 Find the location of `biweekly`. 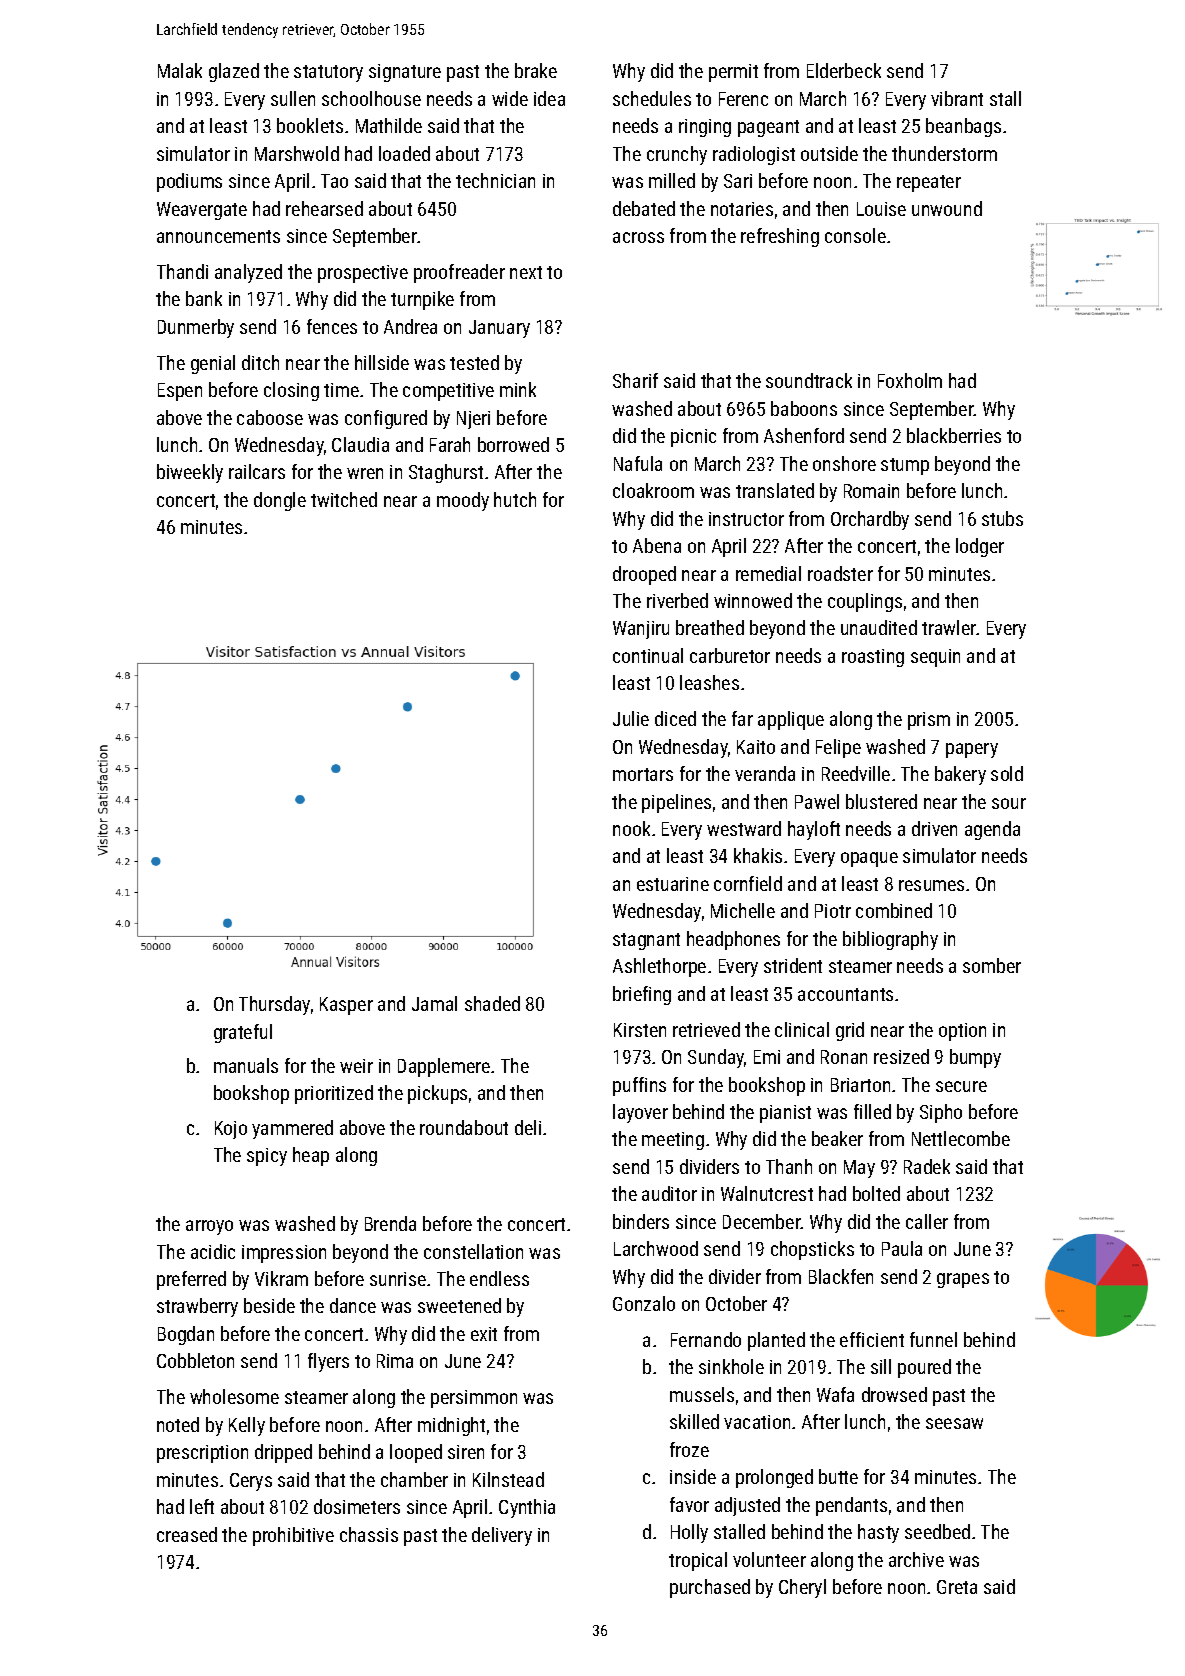

biweekly is located at coordinates (190, 473).
